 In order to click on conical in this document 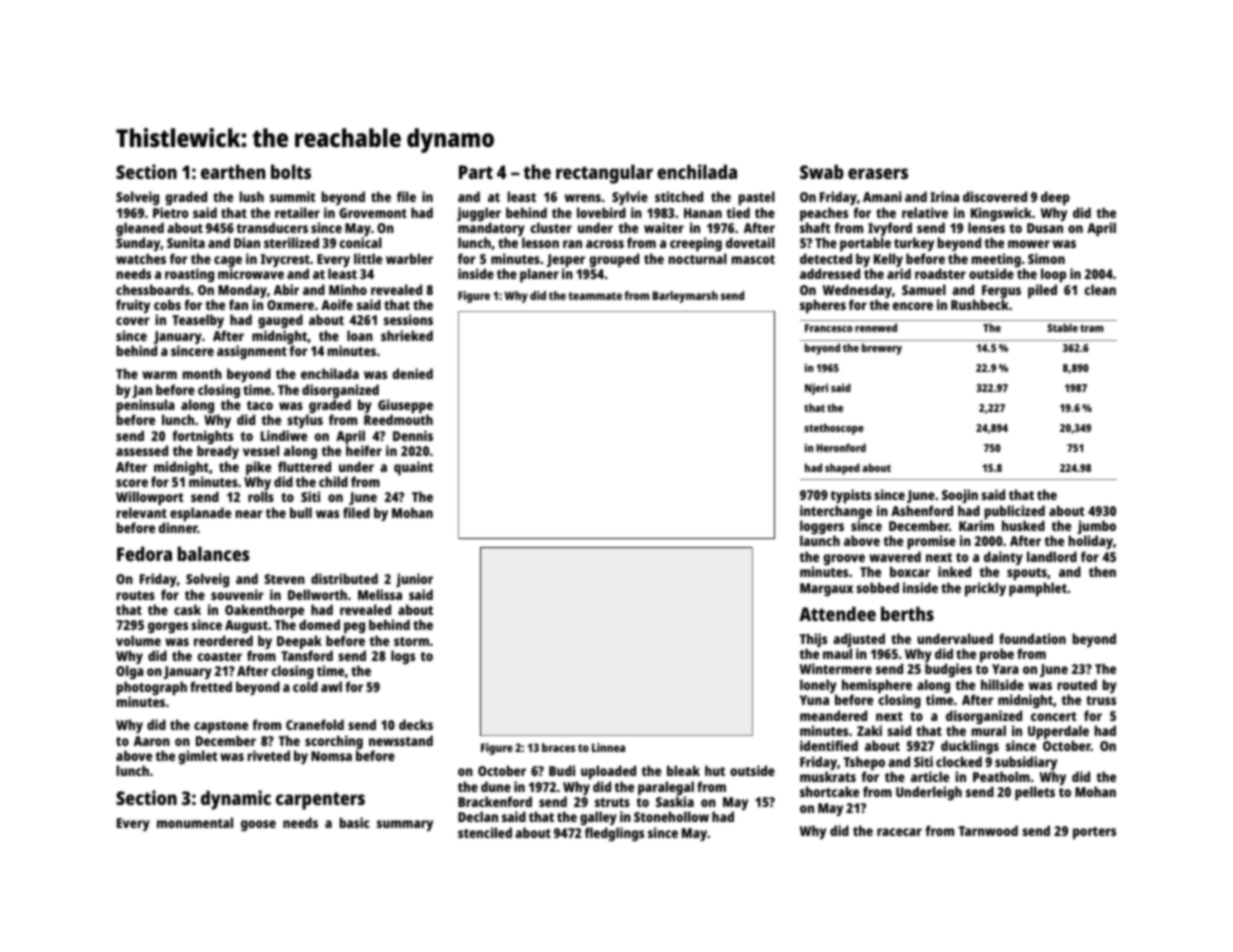, I will do `click(360, 243)`.
